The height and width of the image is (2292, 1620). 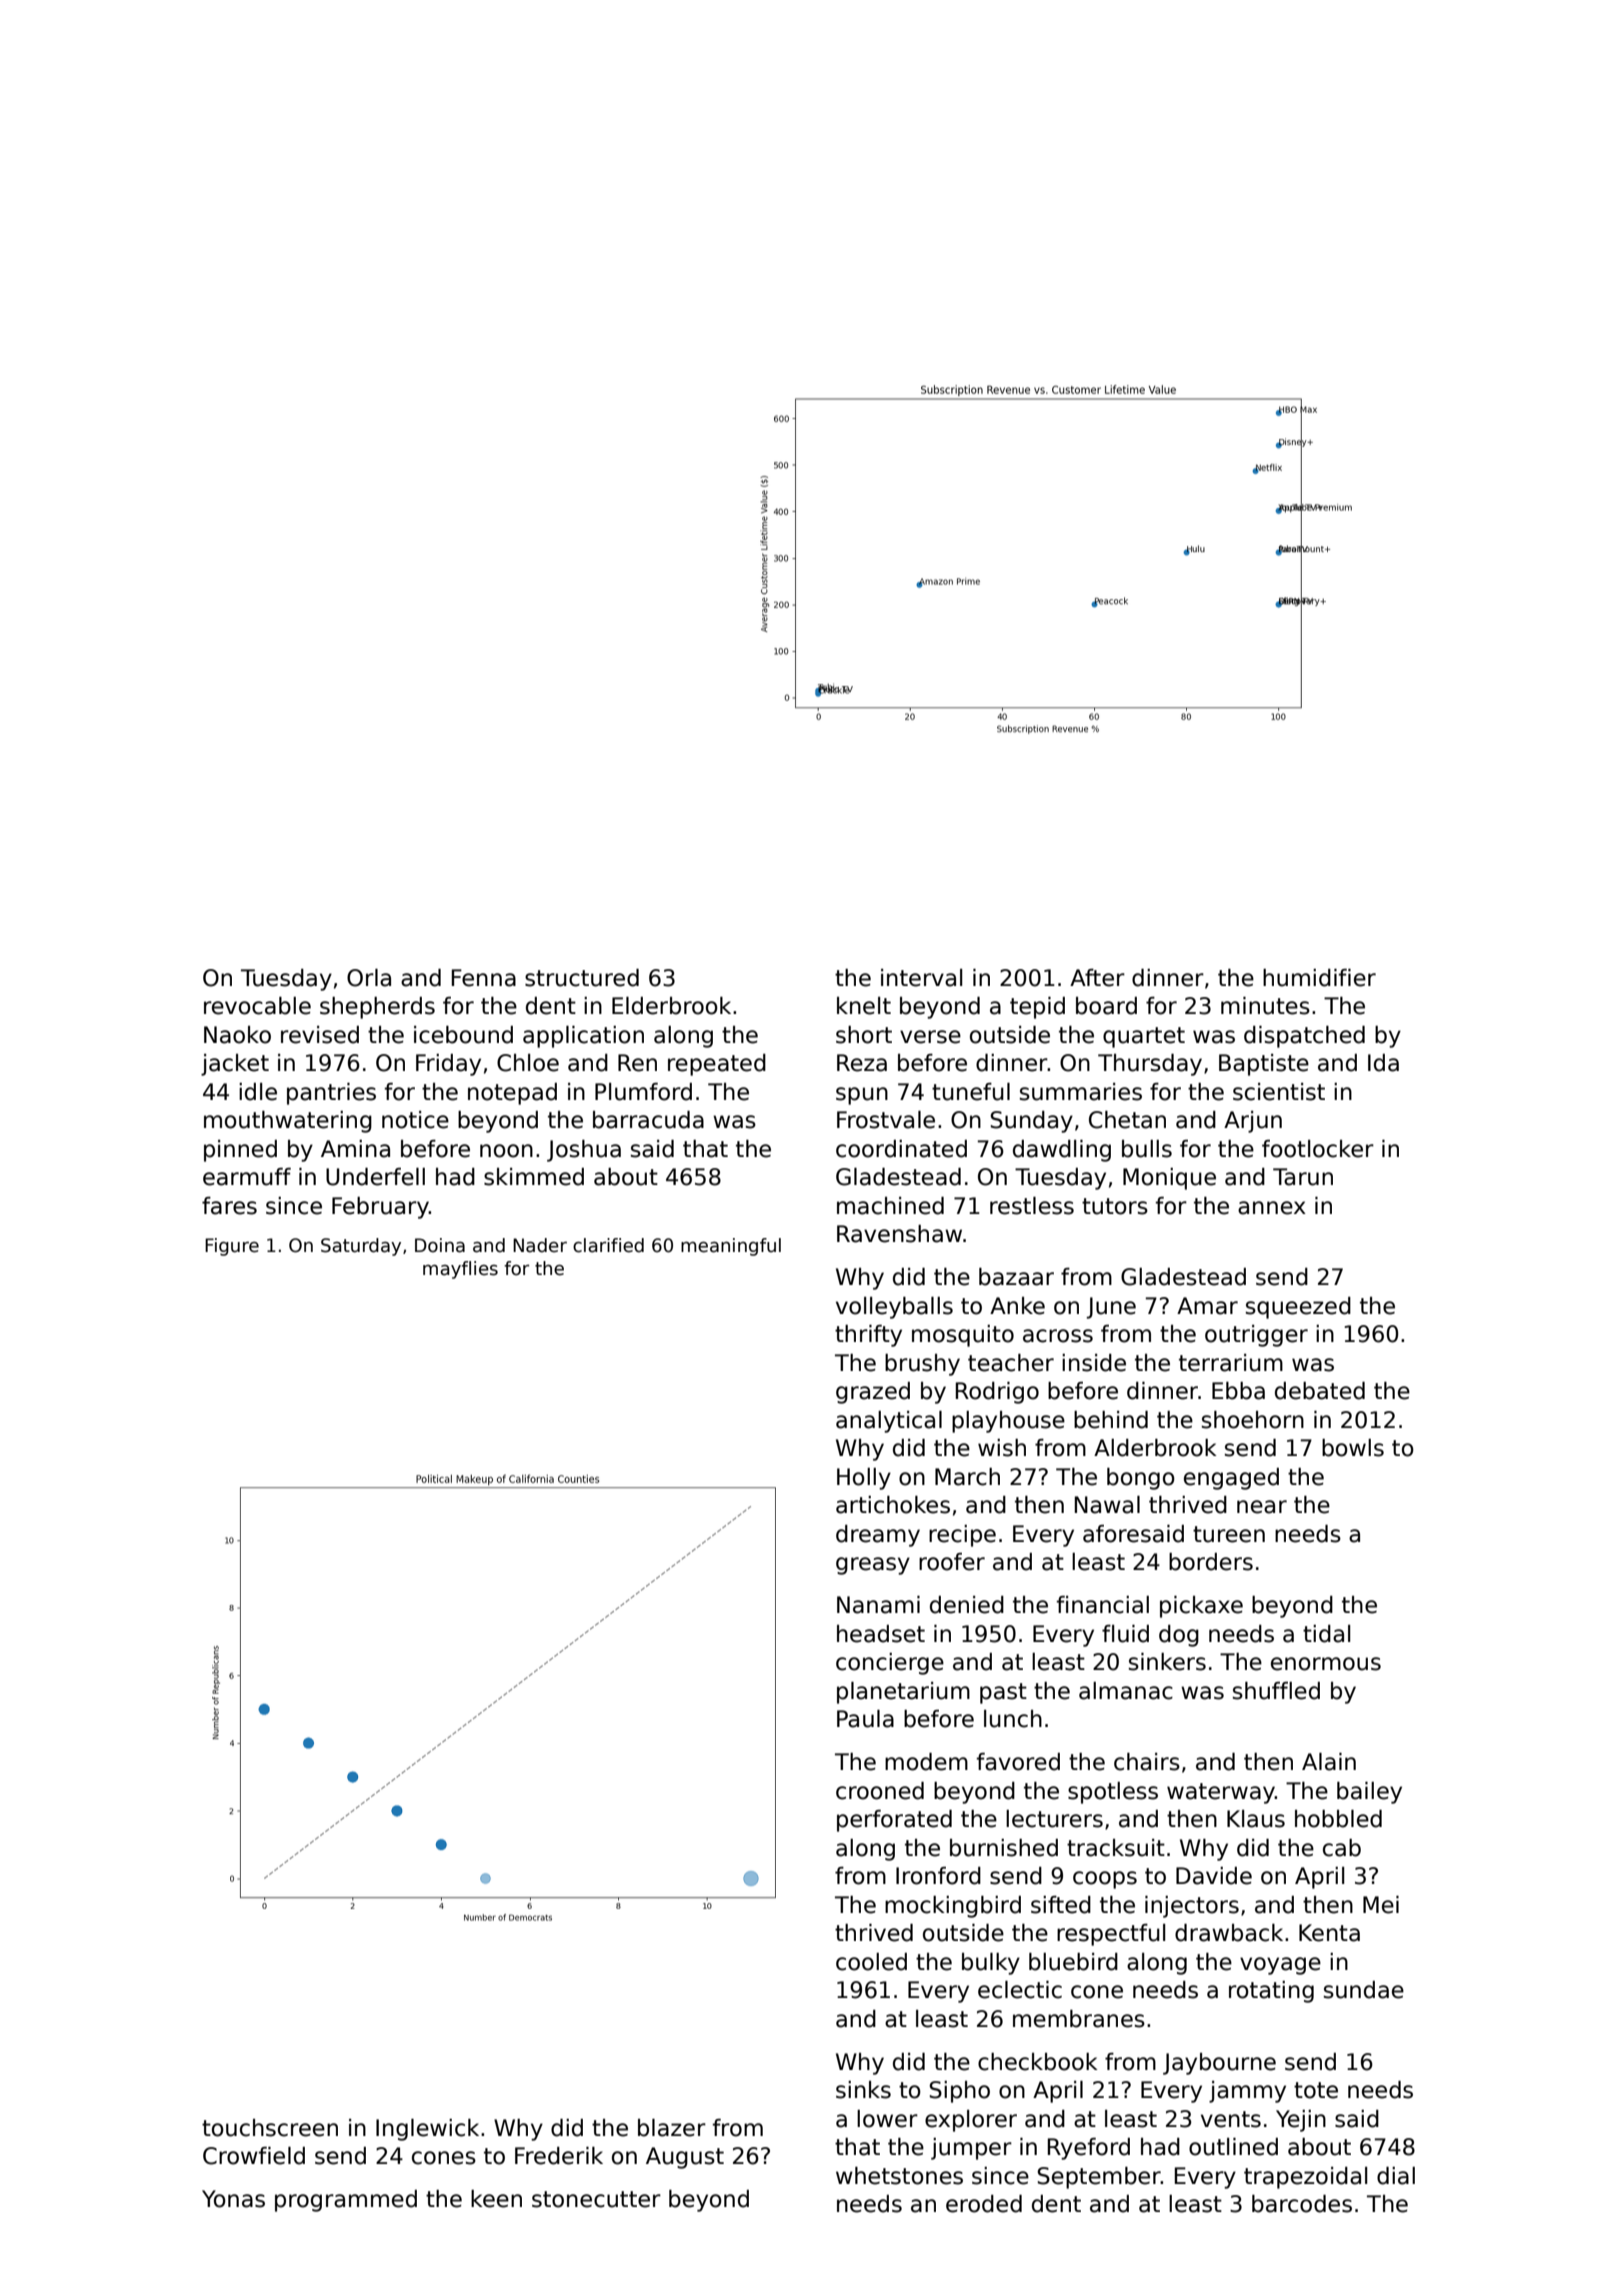 I want to click on stonecutter, so click(x=596, y=2199).
